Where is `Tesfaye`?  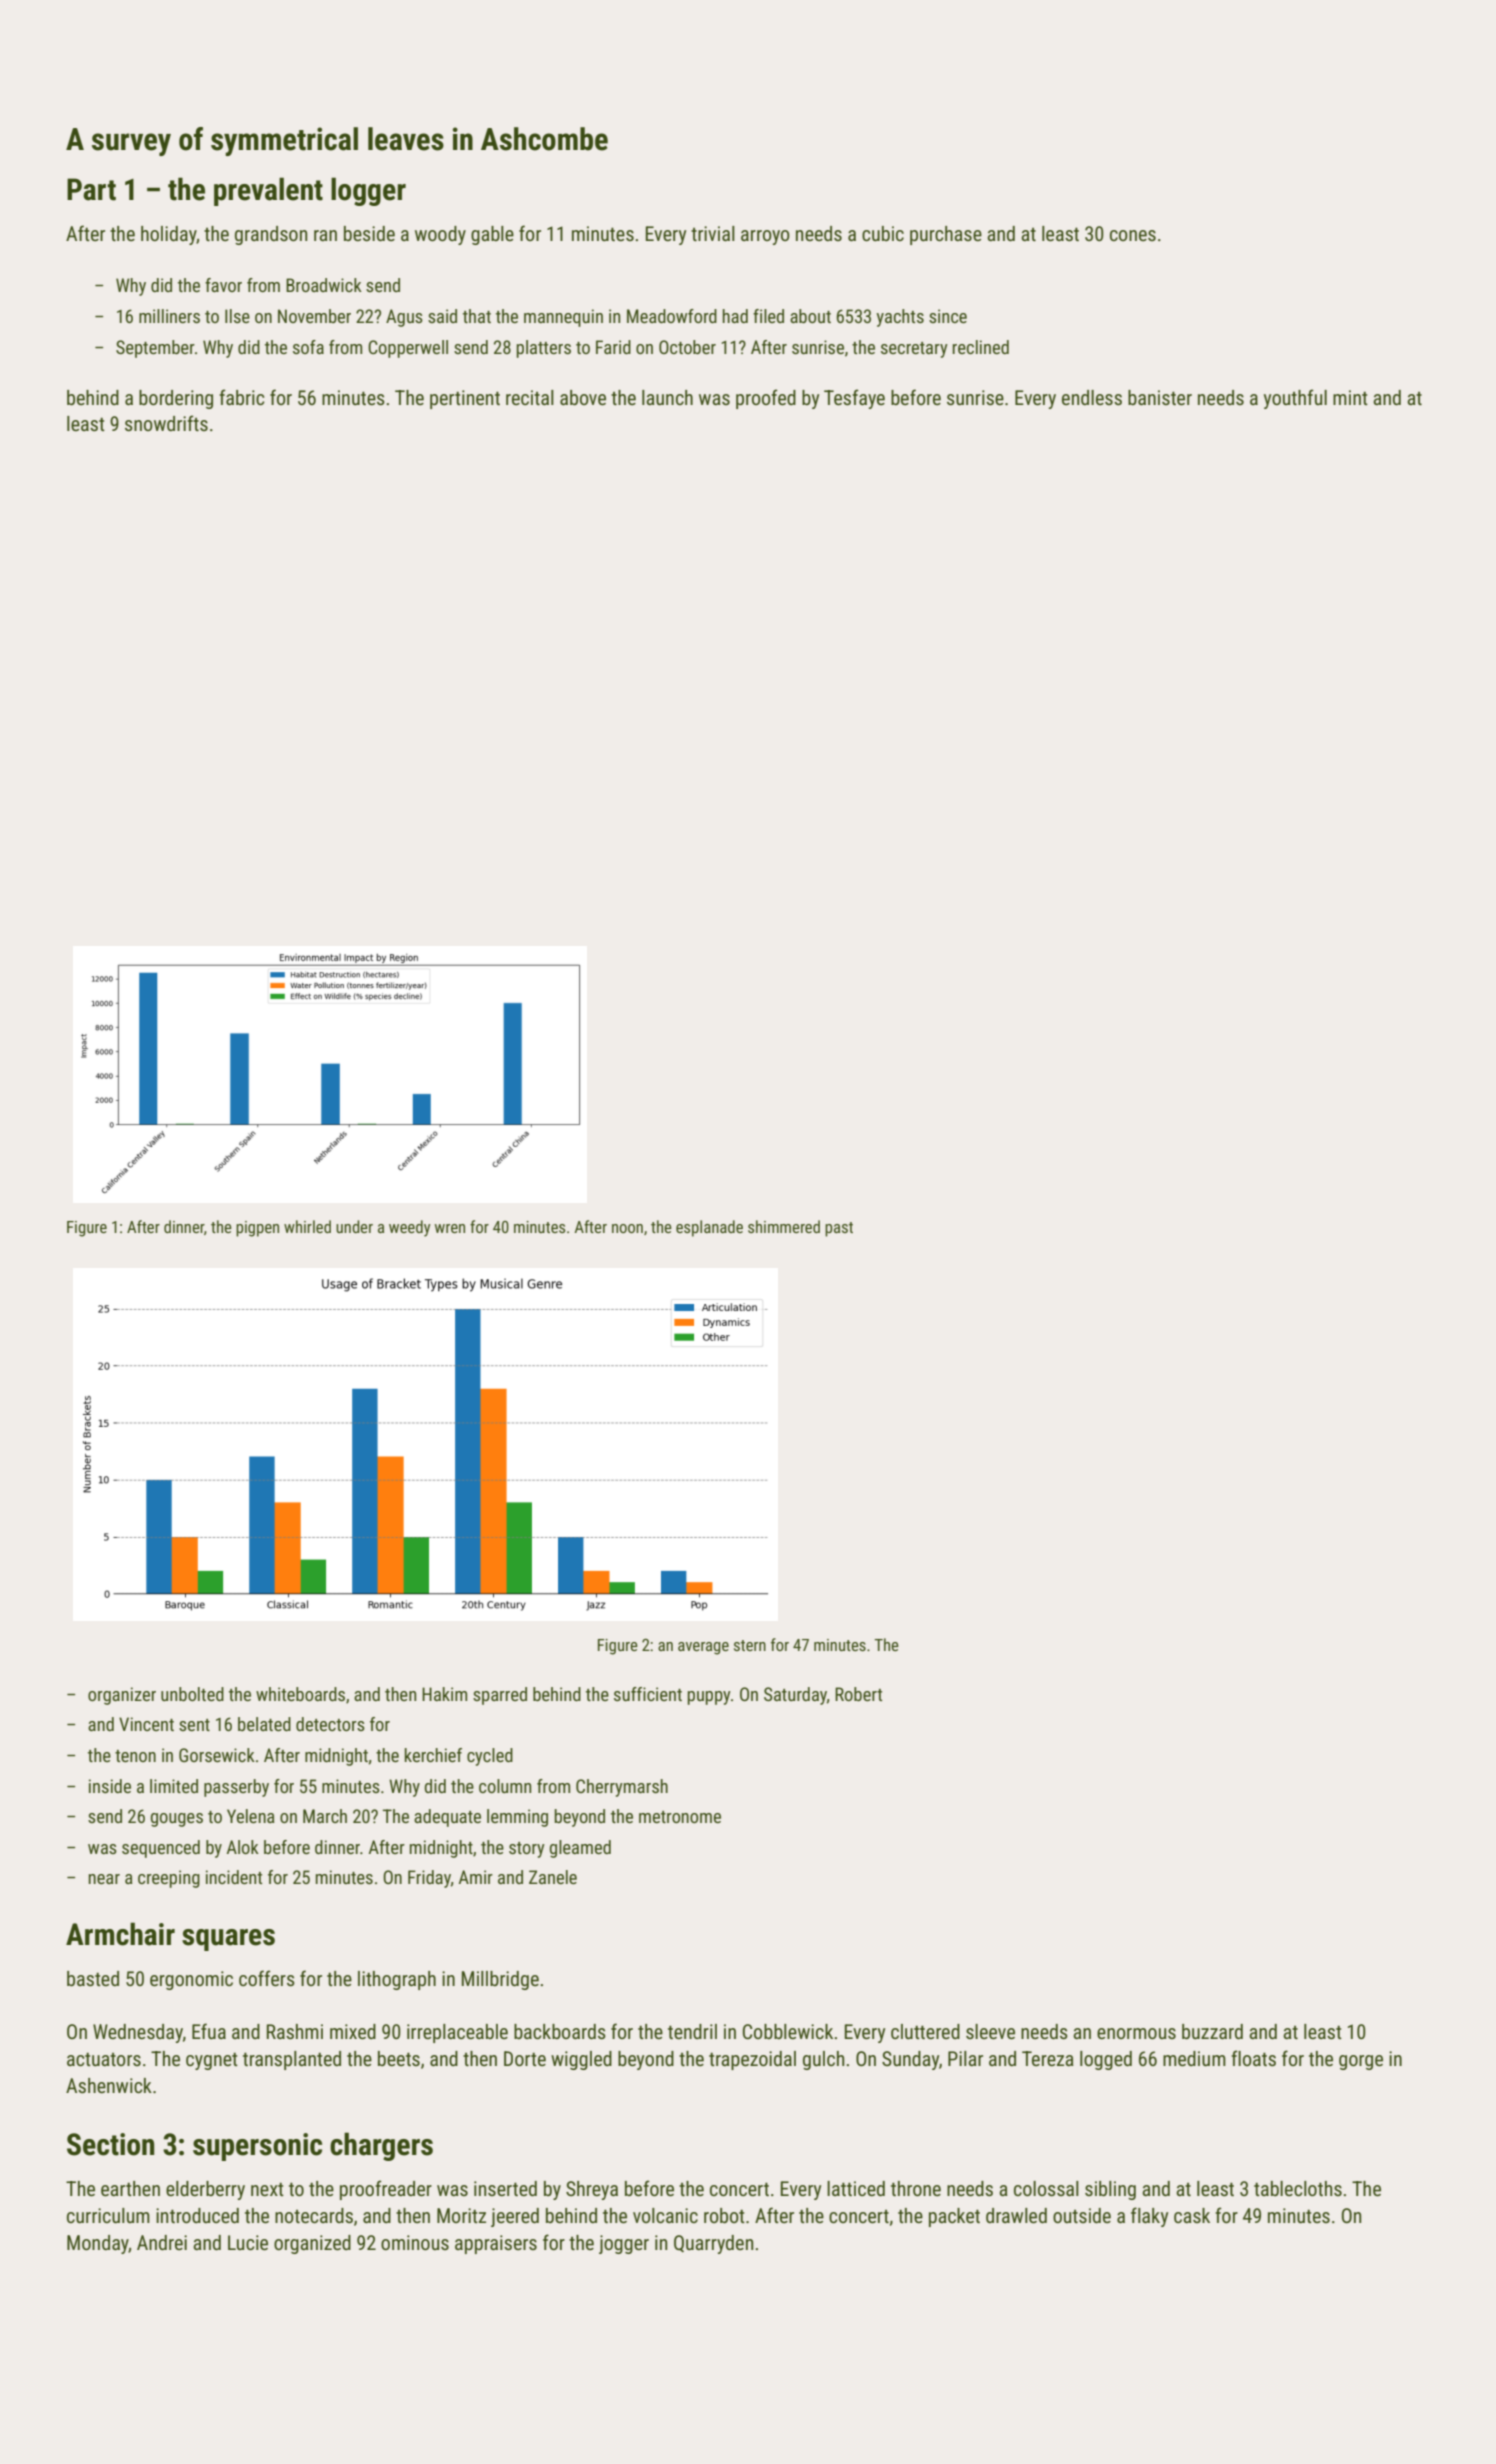 Tesfaye is located at coordinates (854, 399).
